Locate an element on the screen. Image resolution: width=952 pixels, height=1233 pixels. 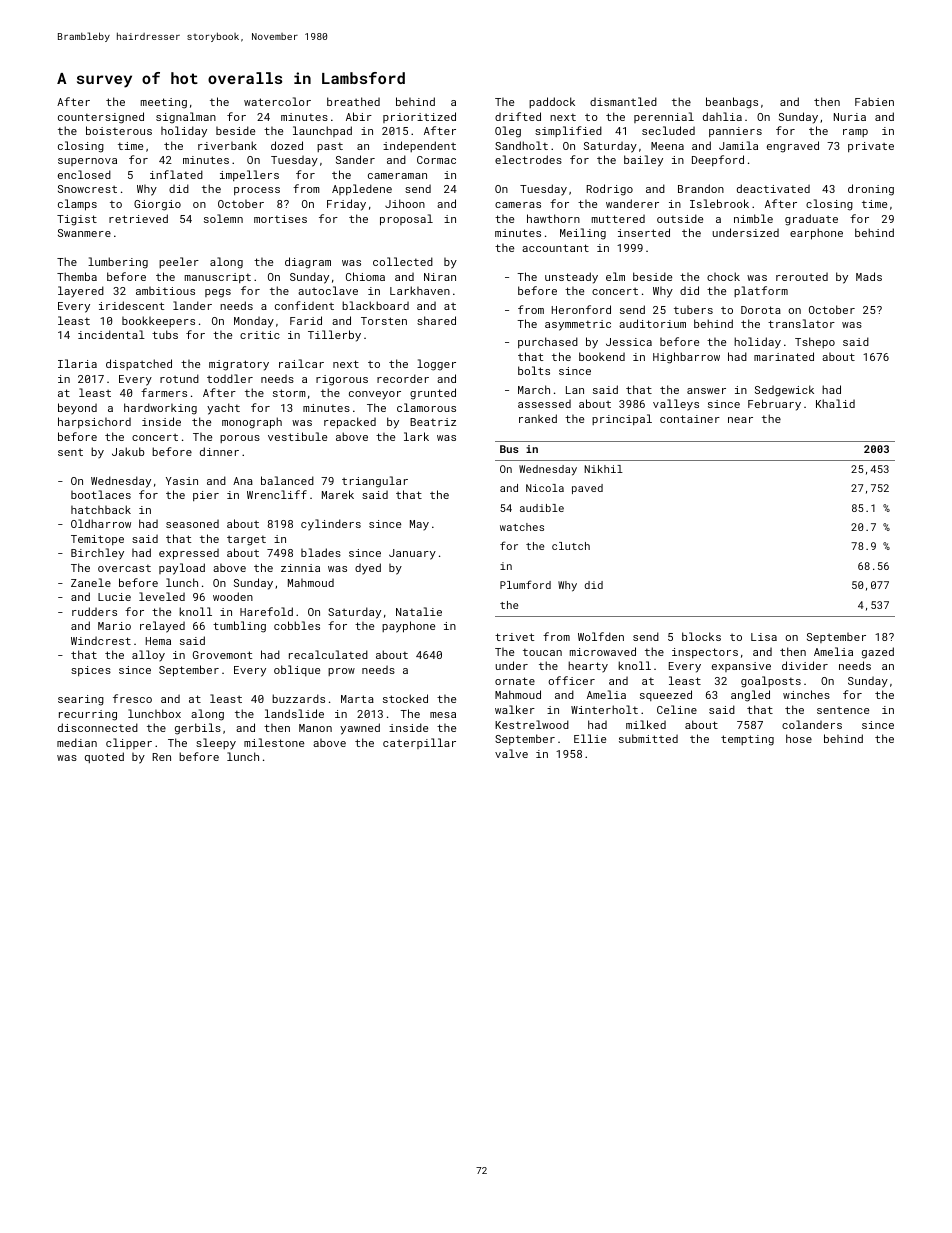
collected is located at coordinates (403, 261).
